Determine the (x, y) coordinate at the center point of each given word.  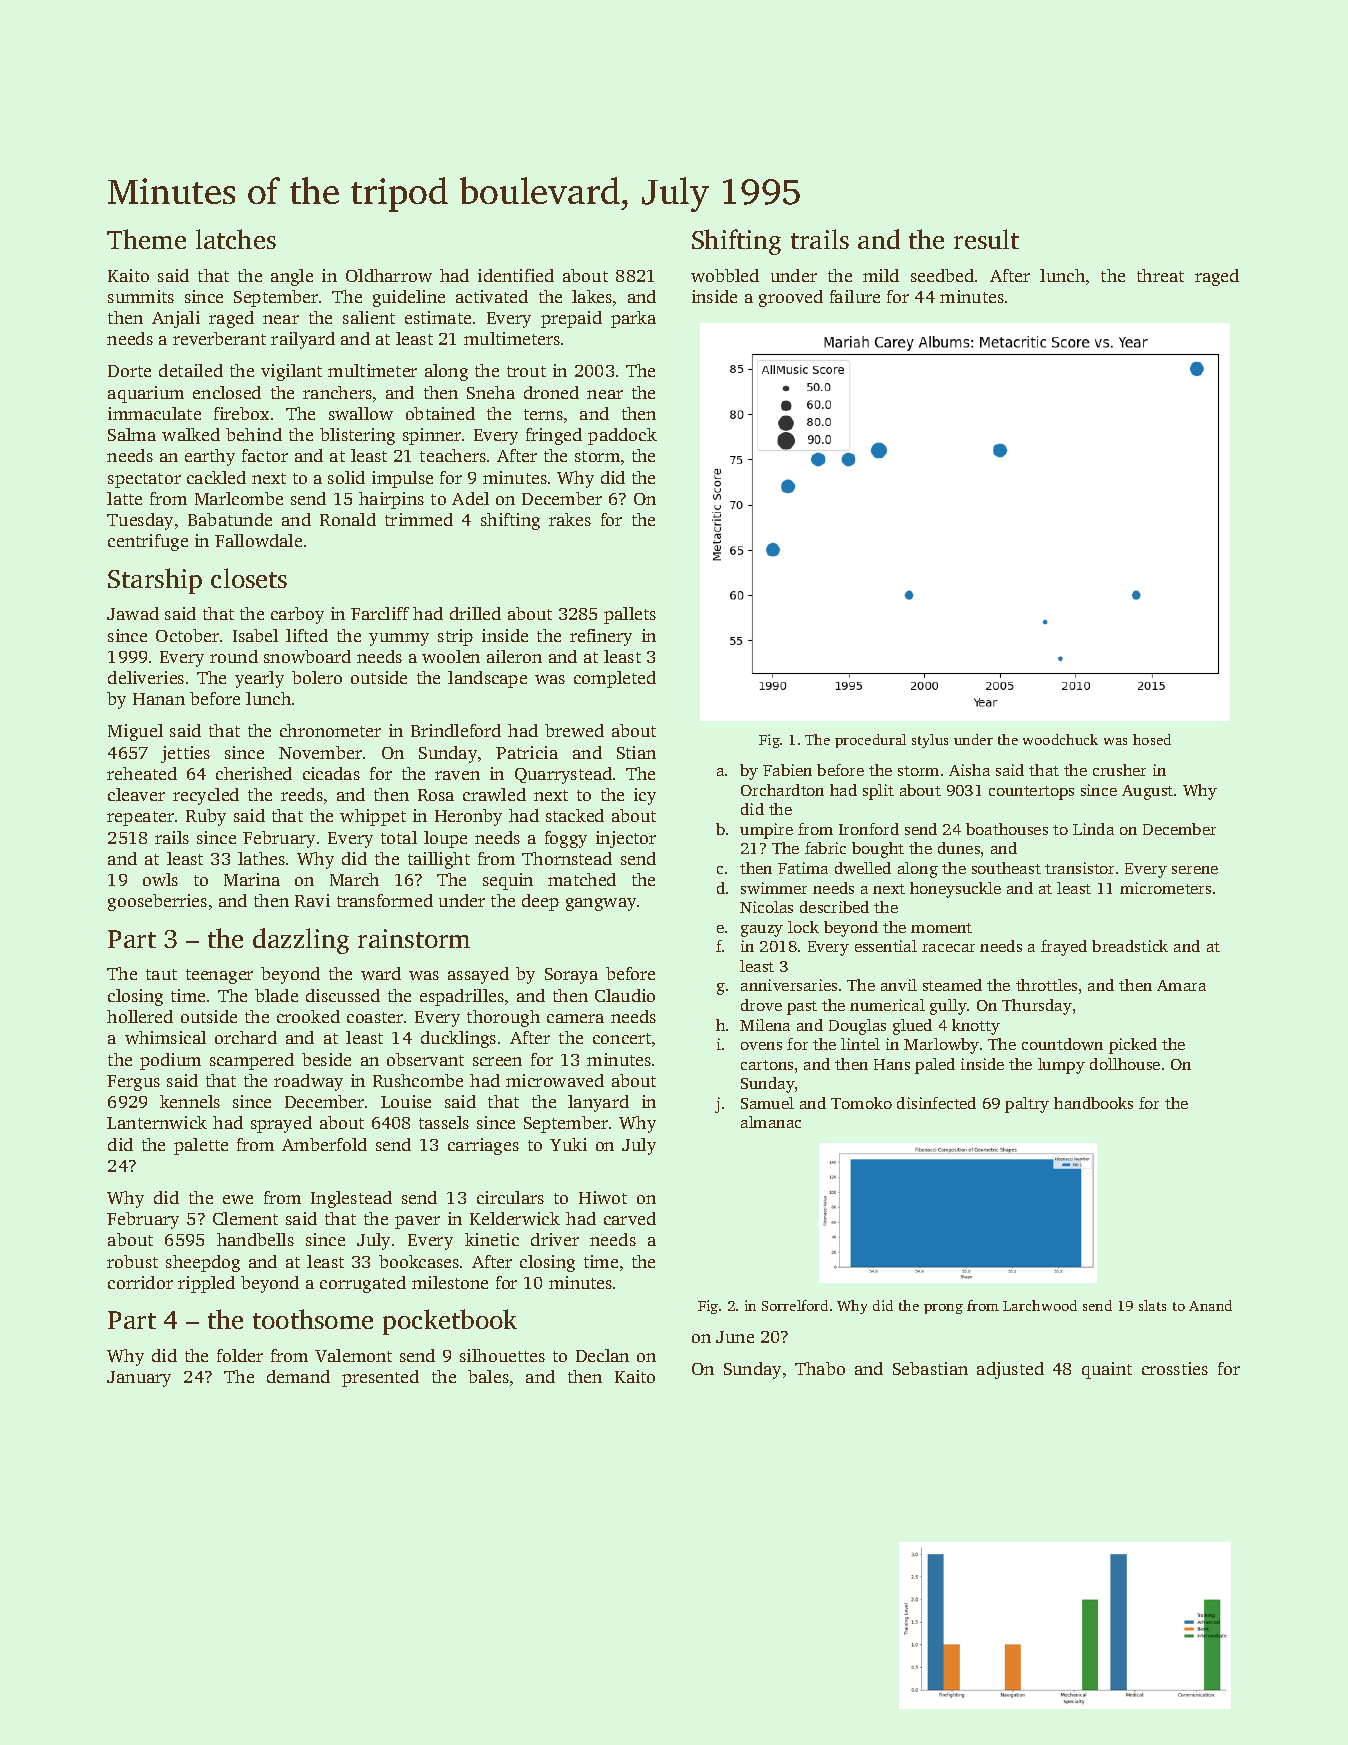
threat (1160, 275)
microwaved (555, 1080)
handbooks (1093, 1103)
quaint (1107, 1370)
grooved (791, 298)
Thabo (820, 1368)
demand (298, 1376)
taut (161, 974)
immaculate (154, 413)
